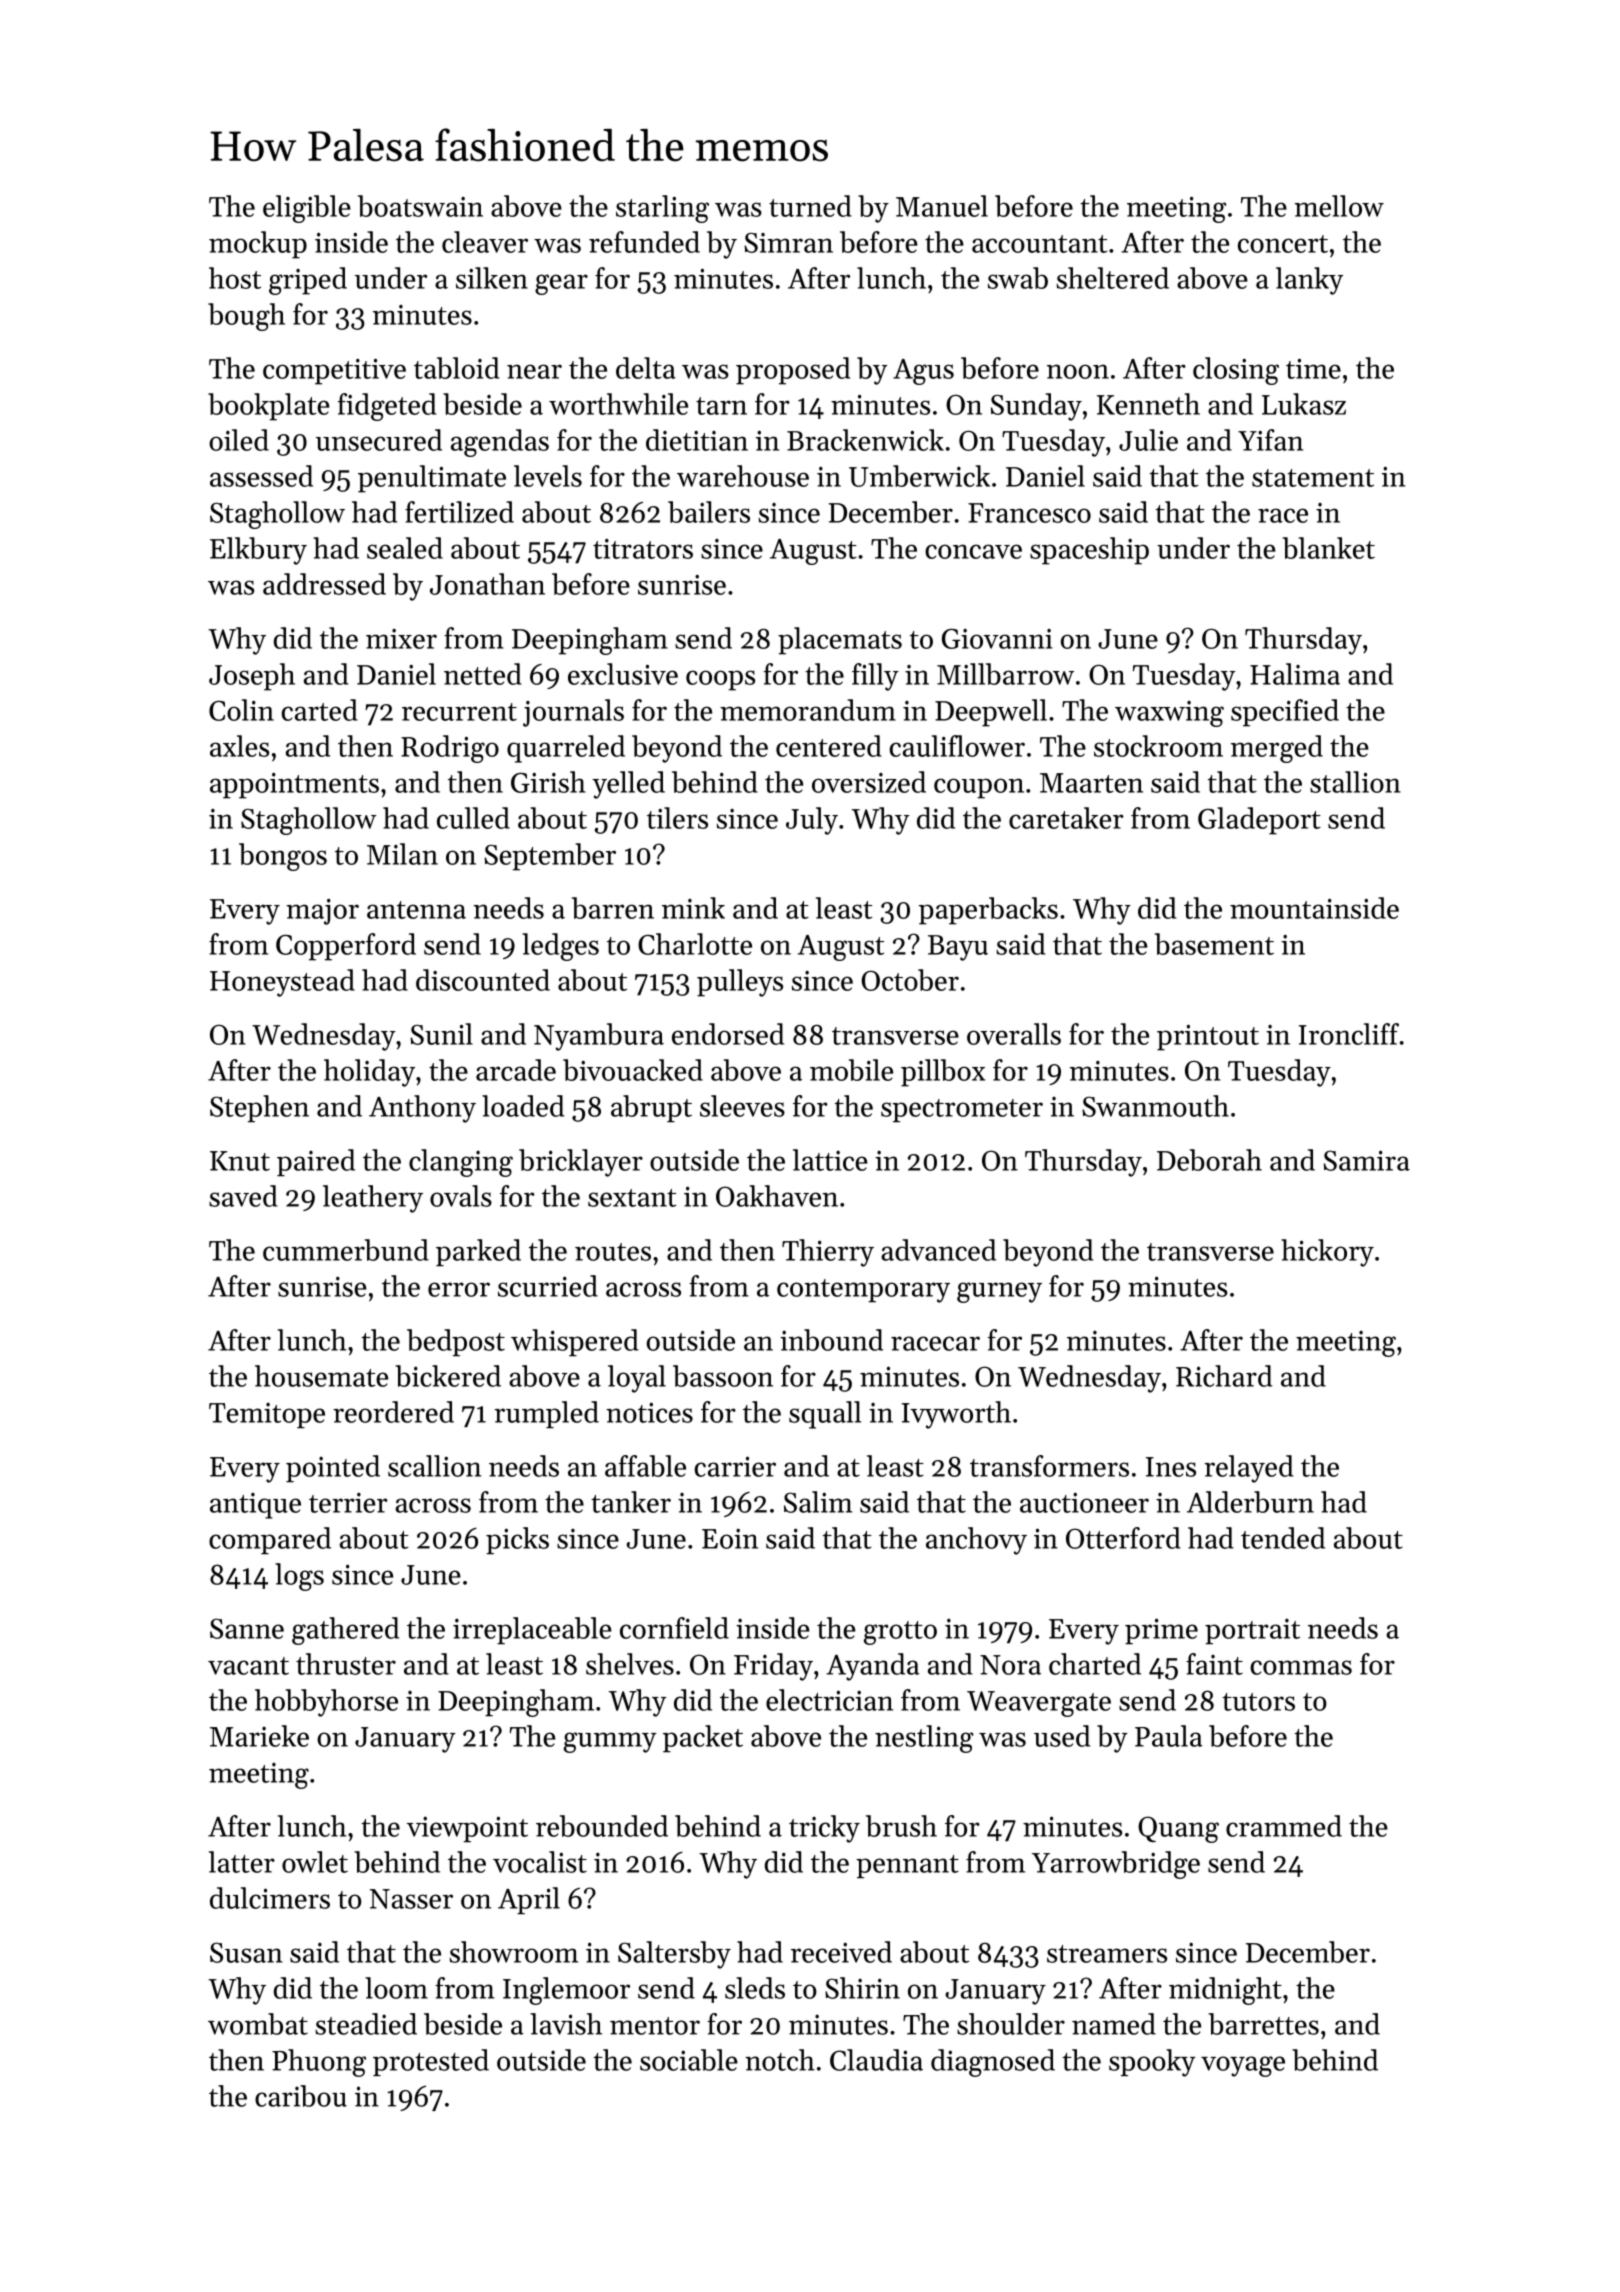  Describe the element at coordinates (1243, 2066) in the screenshot. I see `voyage` at that location.
